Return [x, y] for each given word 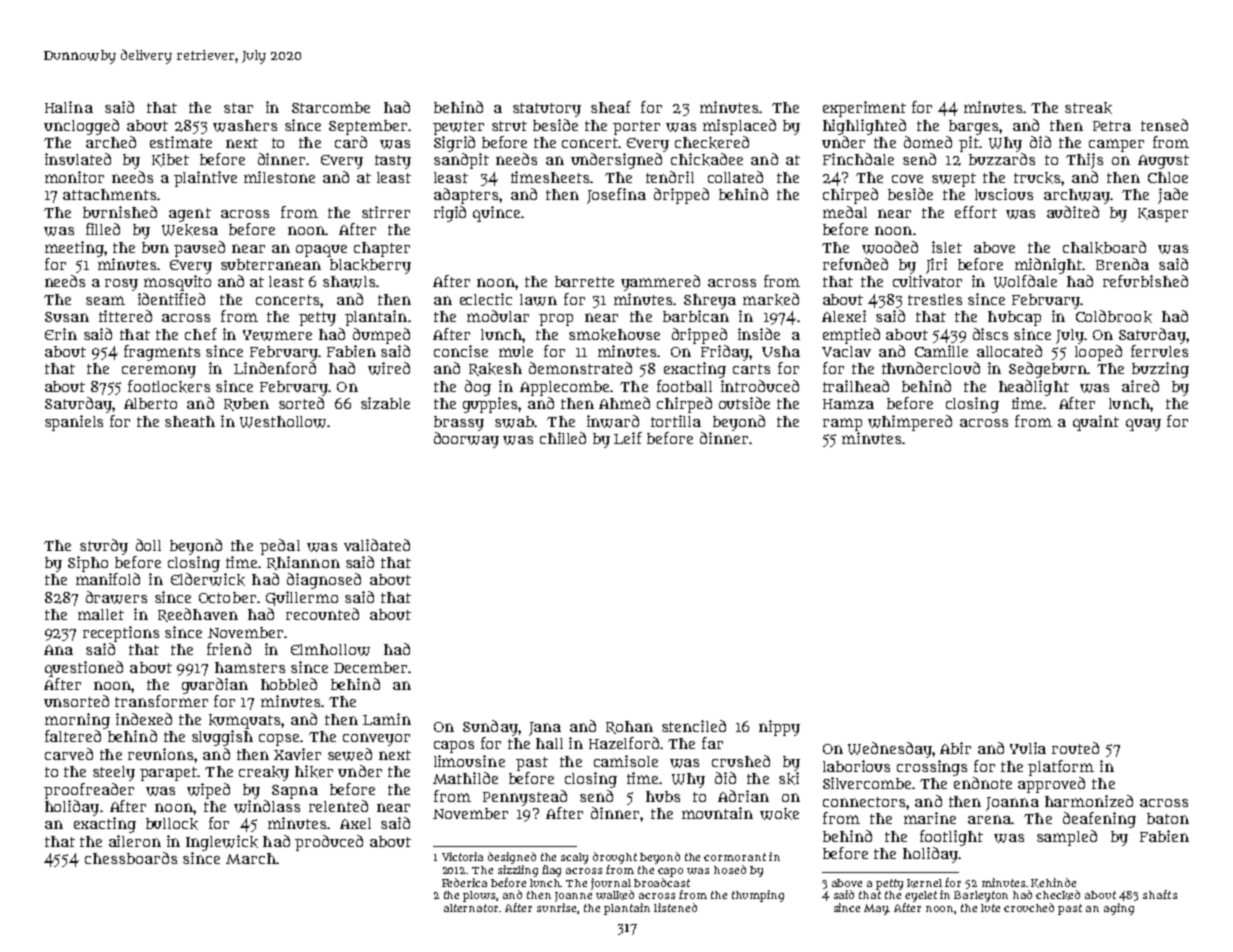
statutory [547, 110]
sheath [190, 421]
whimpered [910, 423]
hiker [314, 771]
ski [789, 778]
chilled [563, 438]
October [227, 597]
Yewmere [277, 335]
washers [245, 126]
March [251, 858]
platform [1061, 768]
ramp [842, 424]
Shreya [710, 301]
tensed [1164, 125]
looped [1098, 353]
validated [377, 545]
